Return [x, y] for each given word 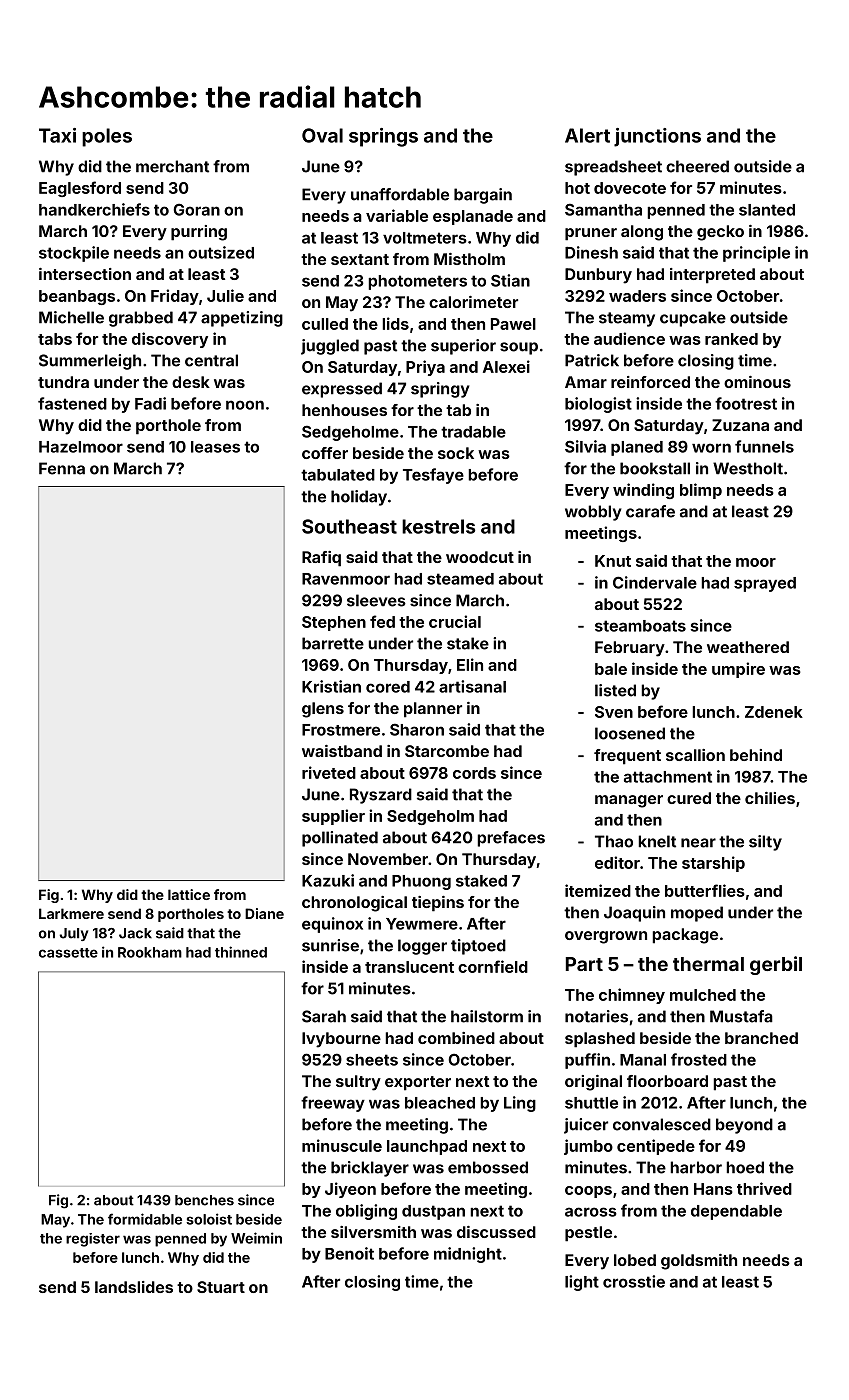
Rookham [150, 952]
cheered [697, 166]
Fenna [62, 468]
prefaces [511, 839]
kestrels [438, 526]
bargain [483, 196]
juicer [586, 1126]
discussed [496, 1232]
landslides [134, 1287]
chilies [770, 798]
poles [107, 137]
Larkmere [71, 913]
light [582, 1283]
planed [637, 448]
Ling [520, 1104]
